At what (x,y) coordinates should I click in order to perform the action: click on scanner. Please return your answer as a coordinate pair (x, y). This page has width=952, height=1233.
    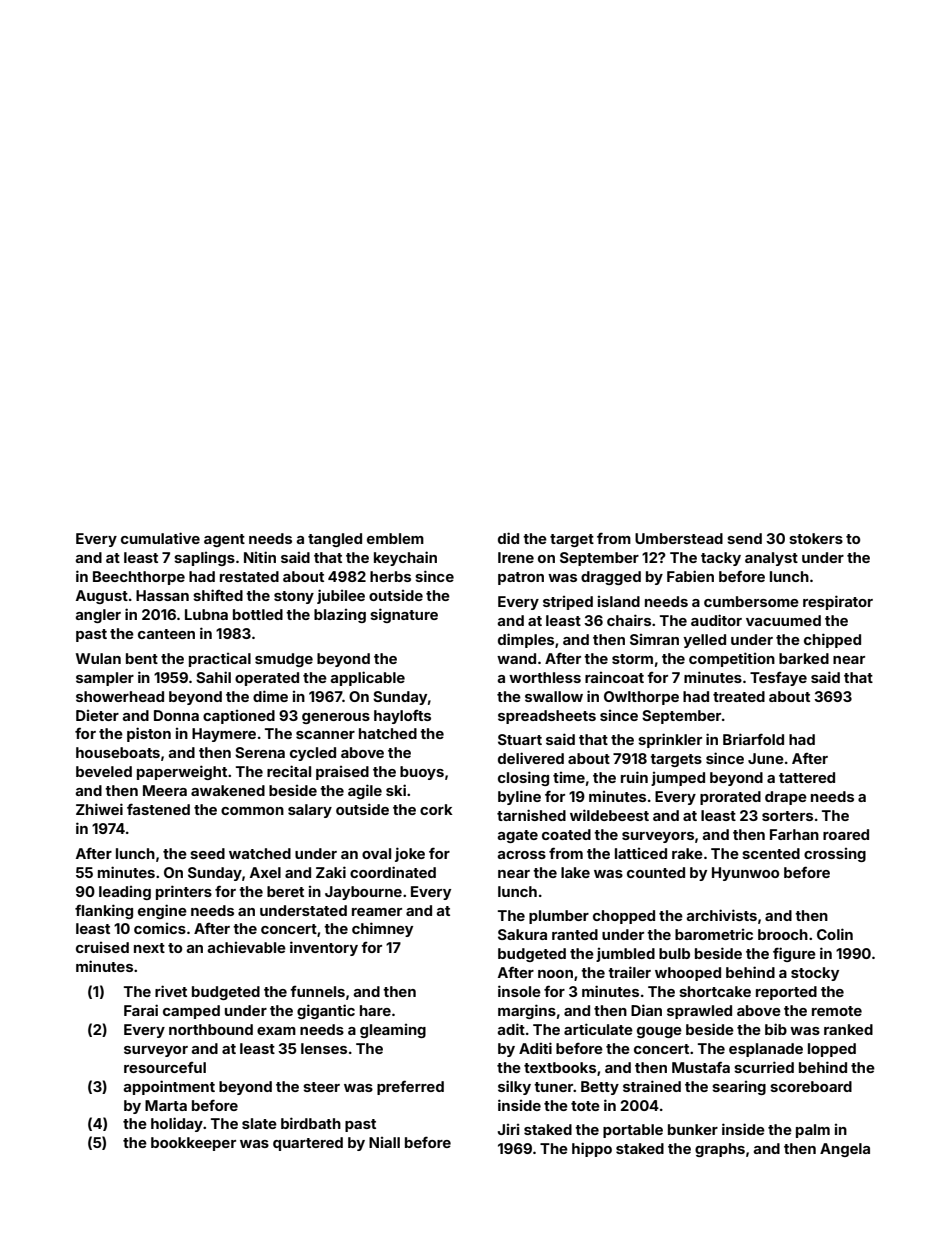
    Looking at the image, I should click on (325, 735).
